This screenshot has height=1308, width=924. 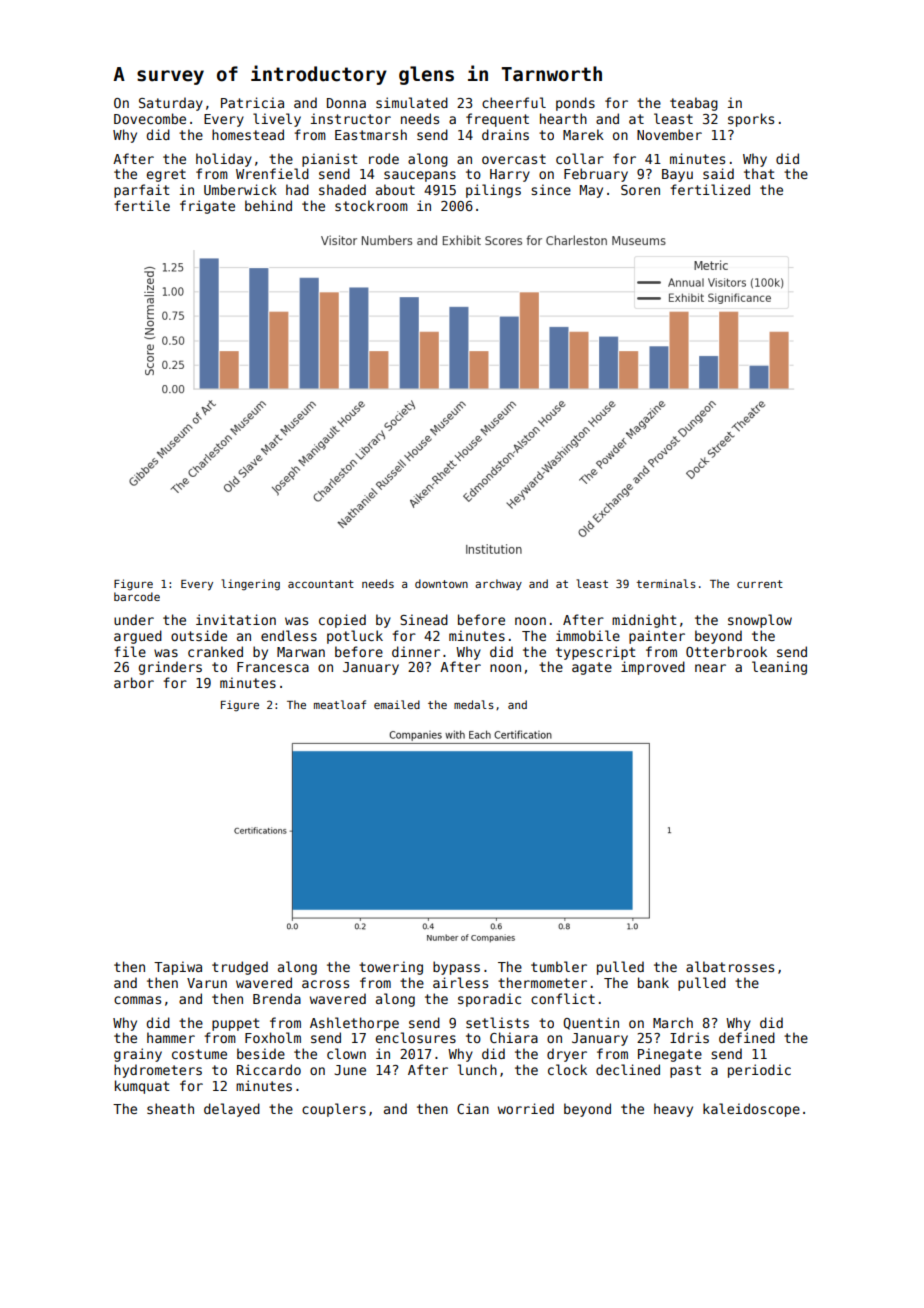 What do you see at coordinates (268, 205) in the screenshot?
I see `behind` at bounding box center [268, 205].
